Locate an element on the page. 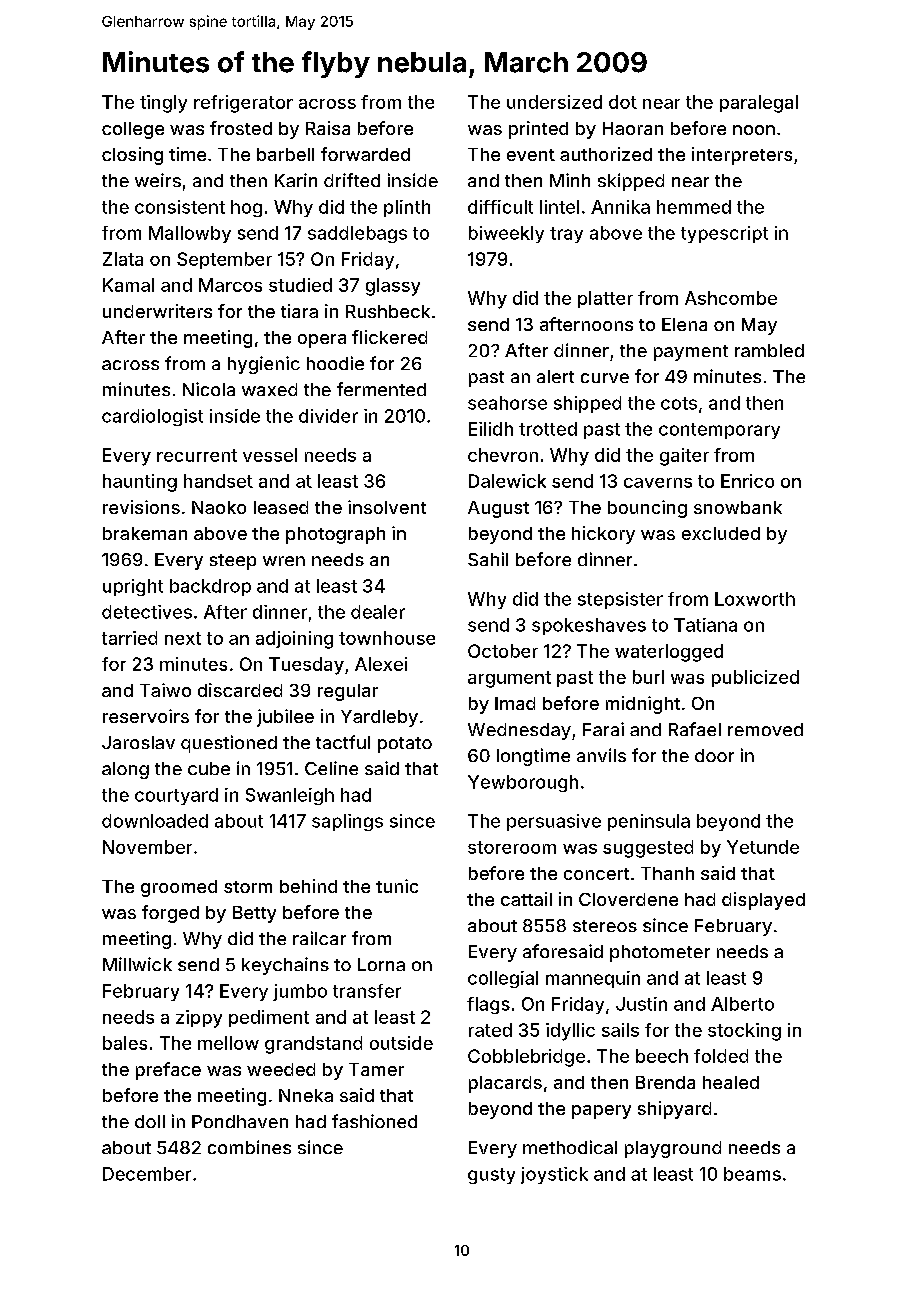 This image has height=1316, width=908. joystick is located at coordinates (554, 1175).
